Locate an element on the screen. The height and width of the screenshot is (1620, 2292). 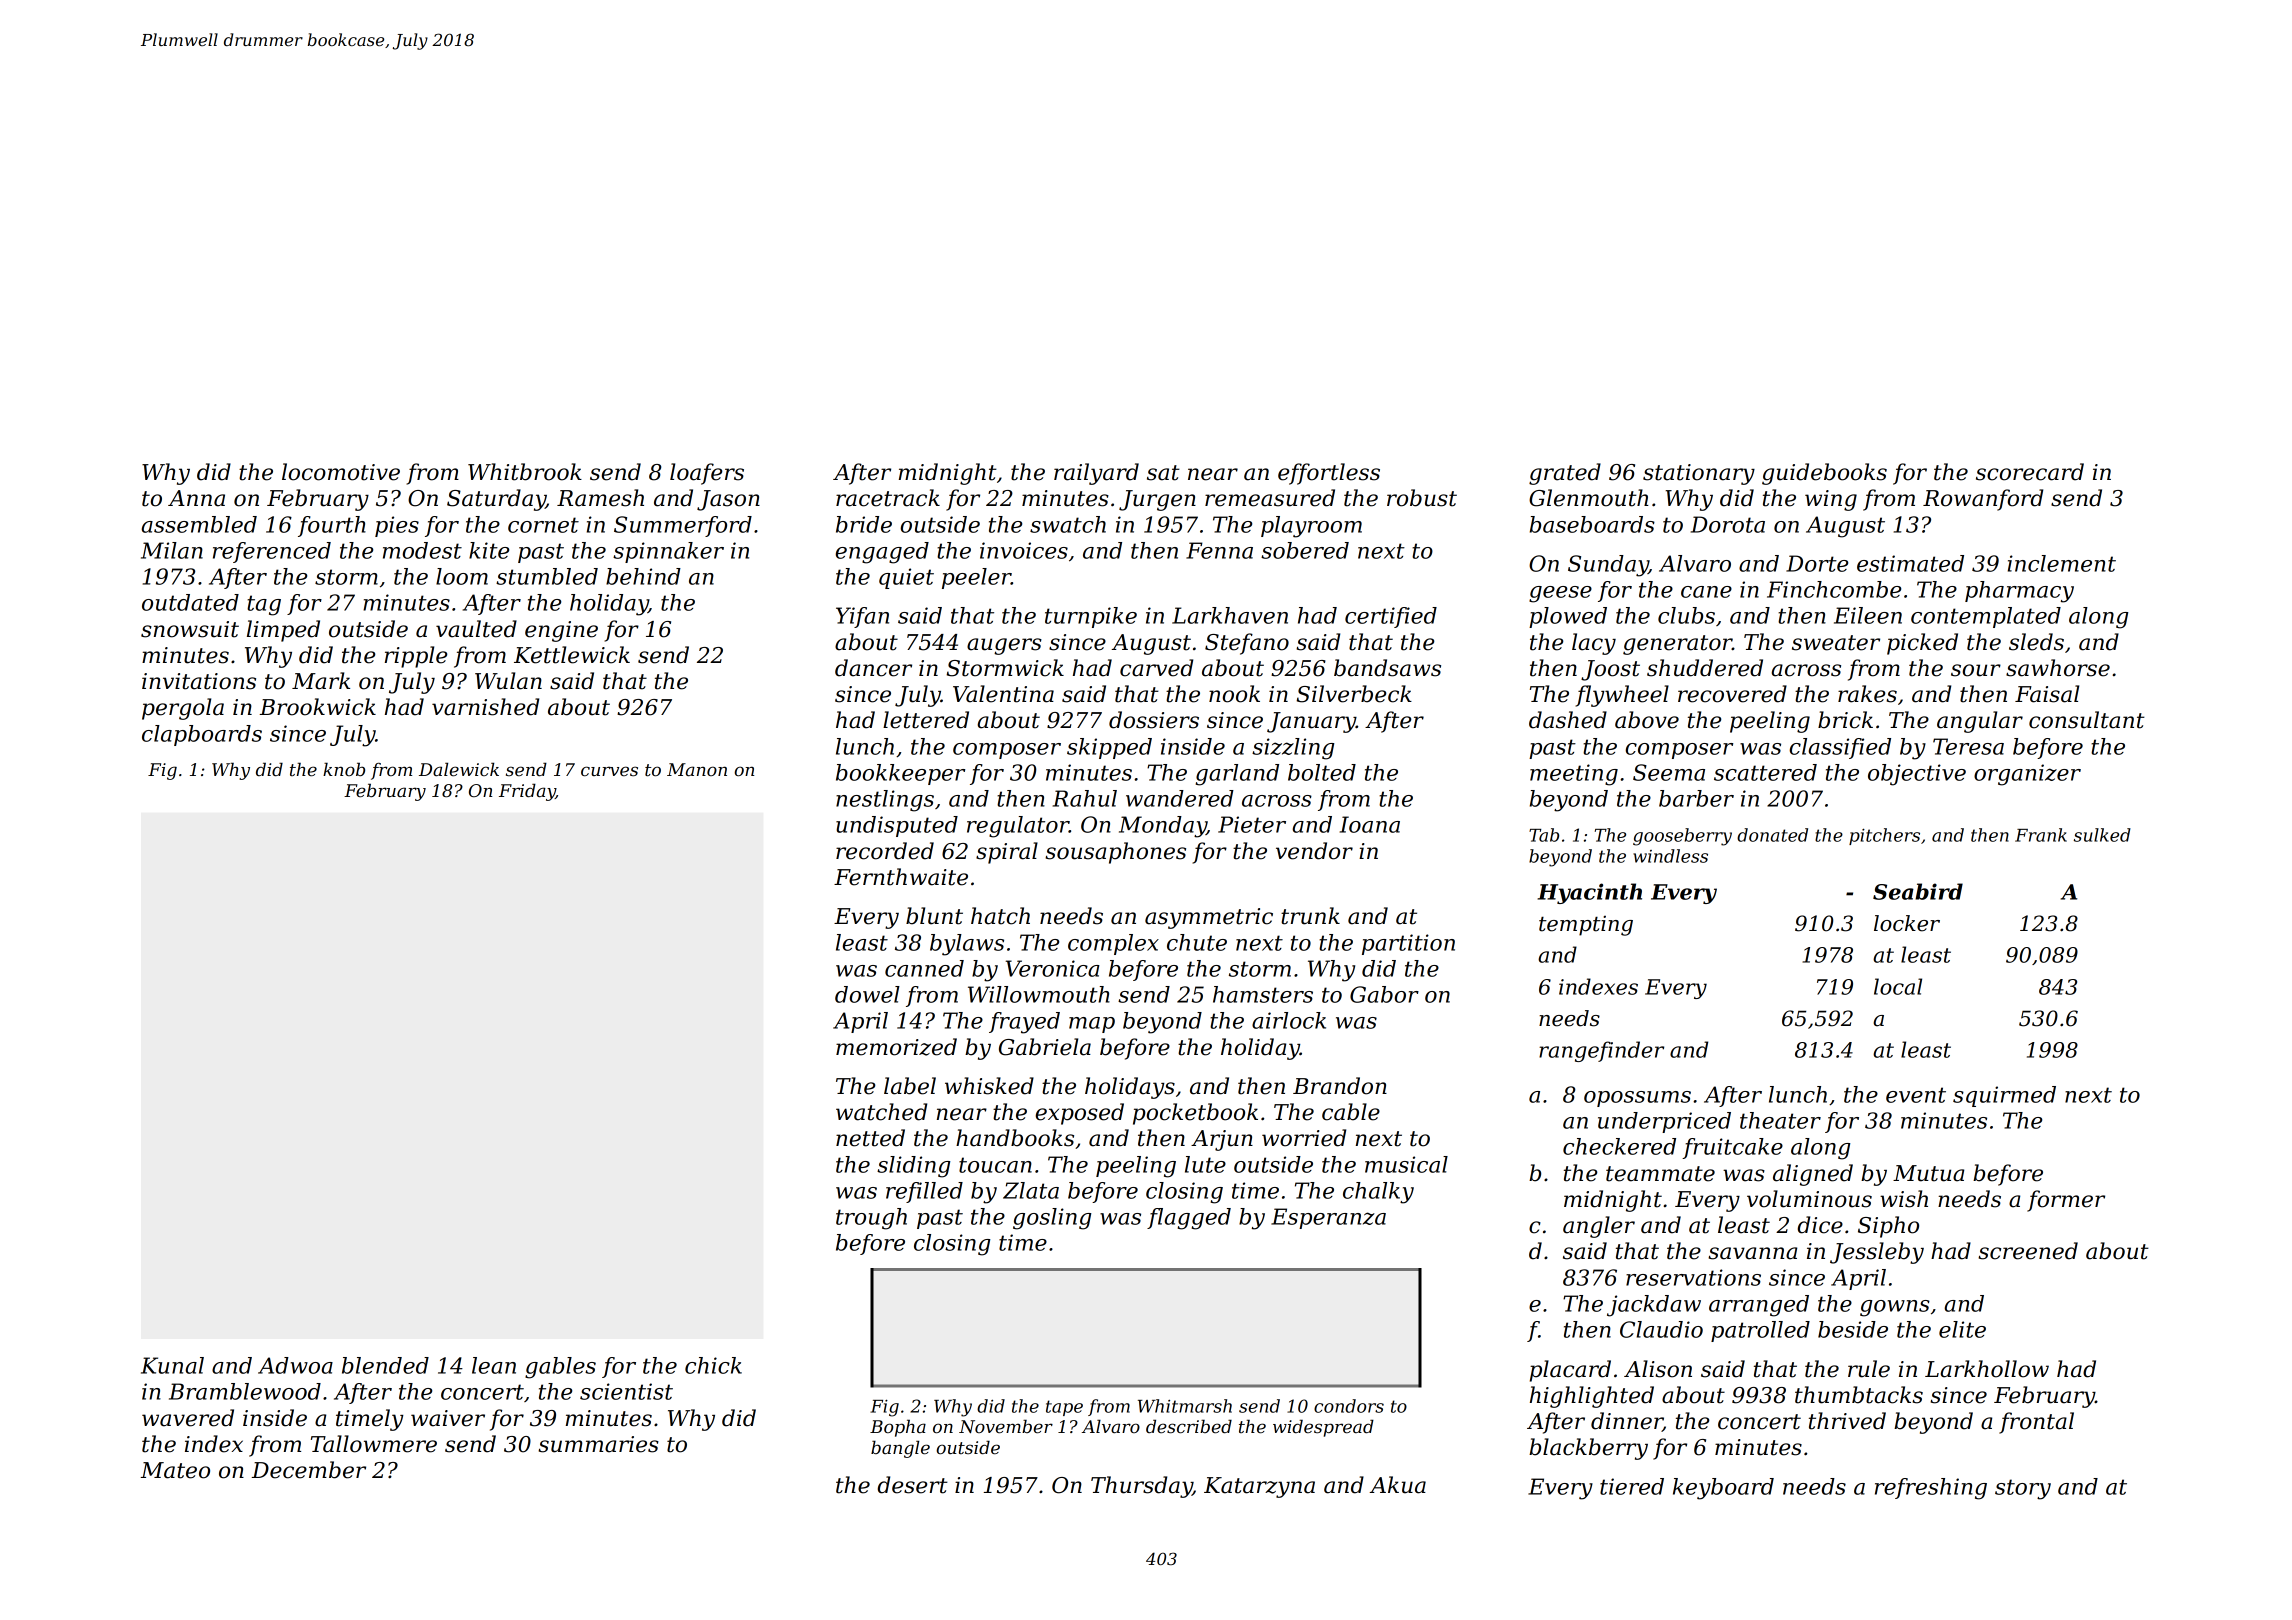
scorecard is located at coordinates (2030, 472).
